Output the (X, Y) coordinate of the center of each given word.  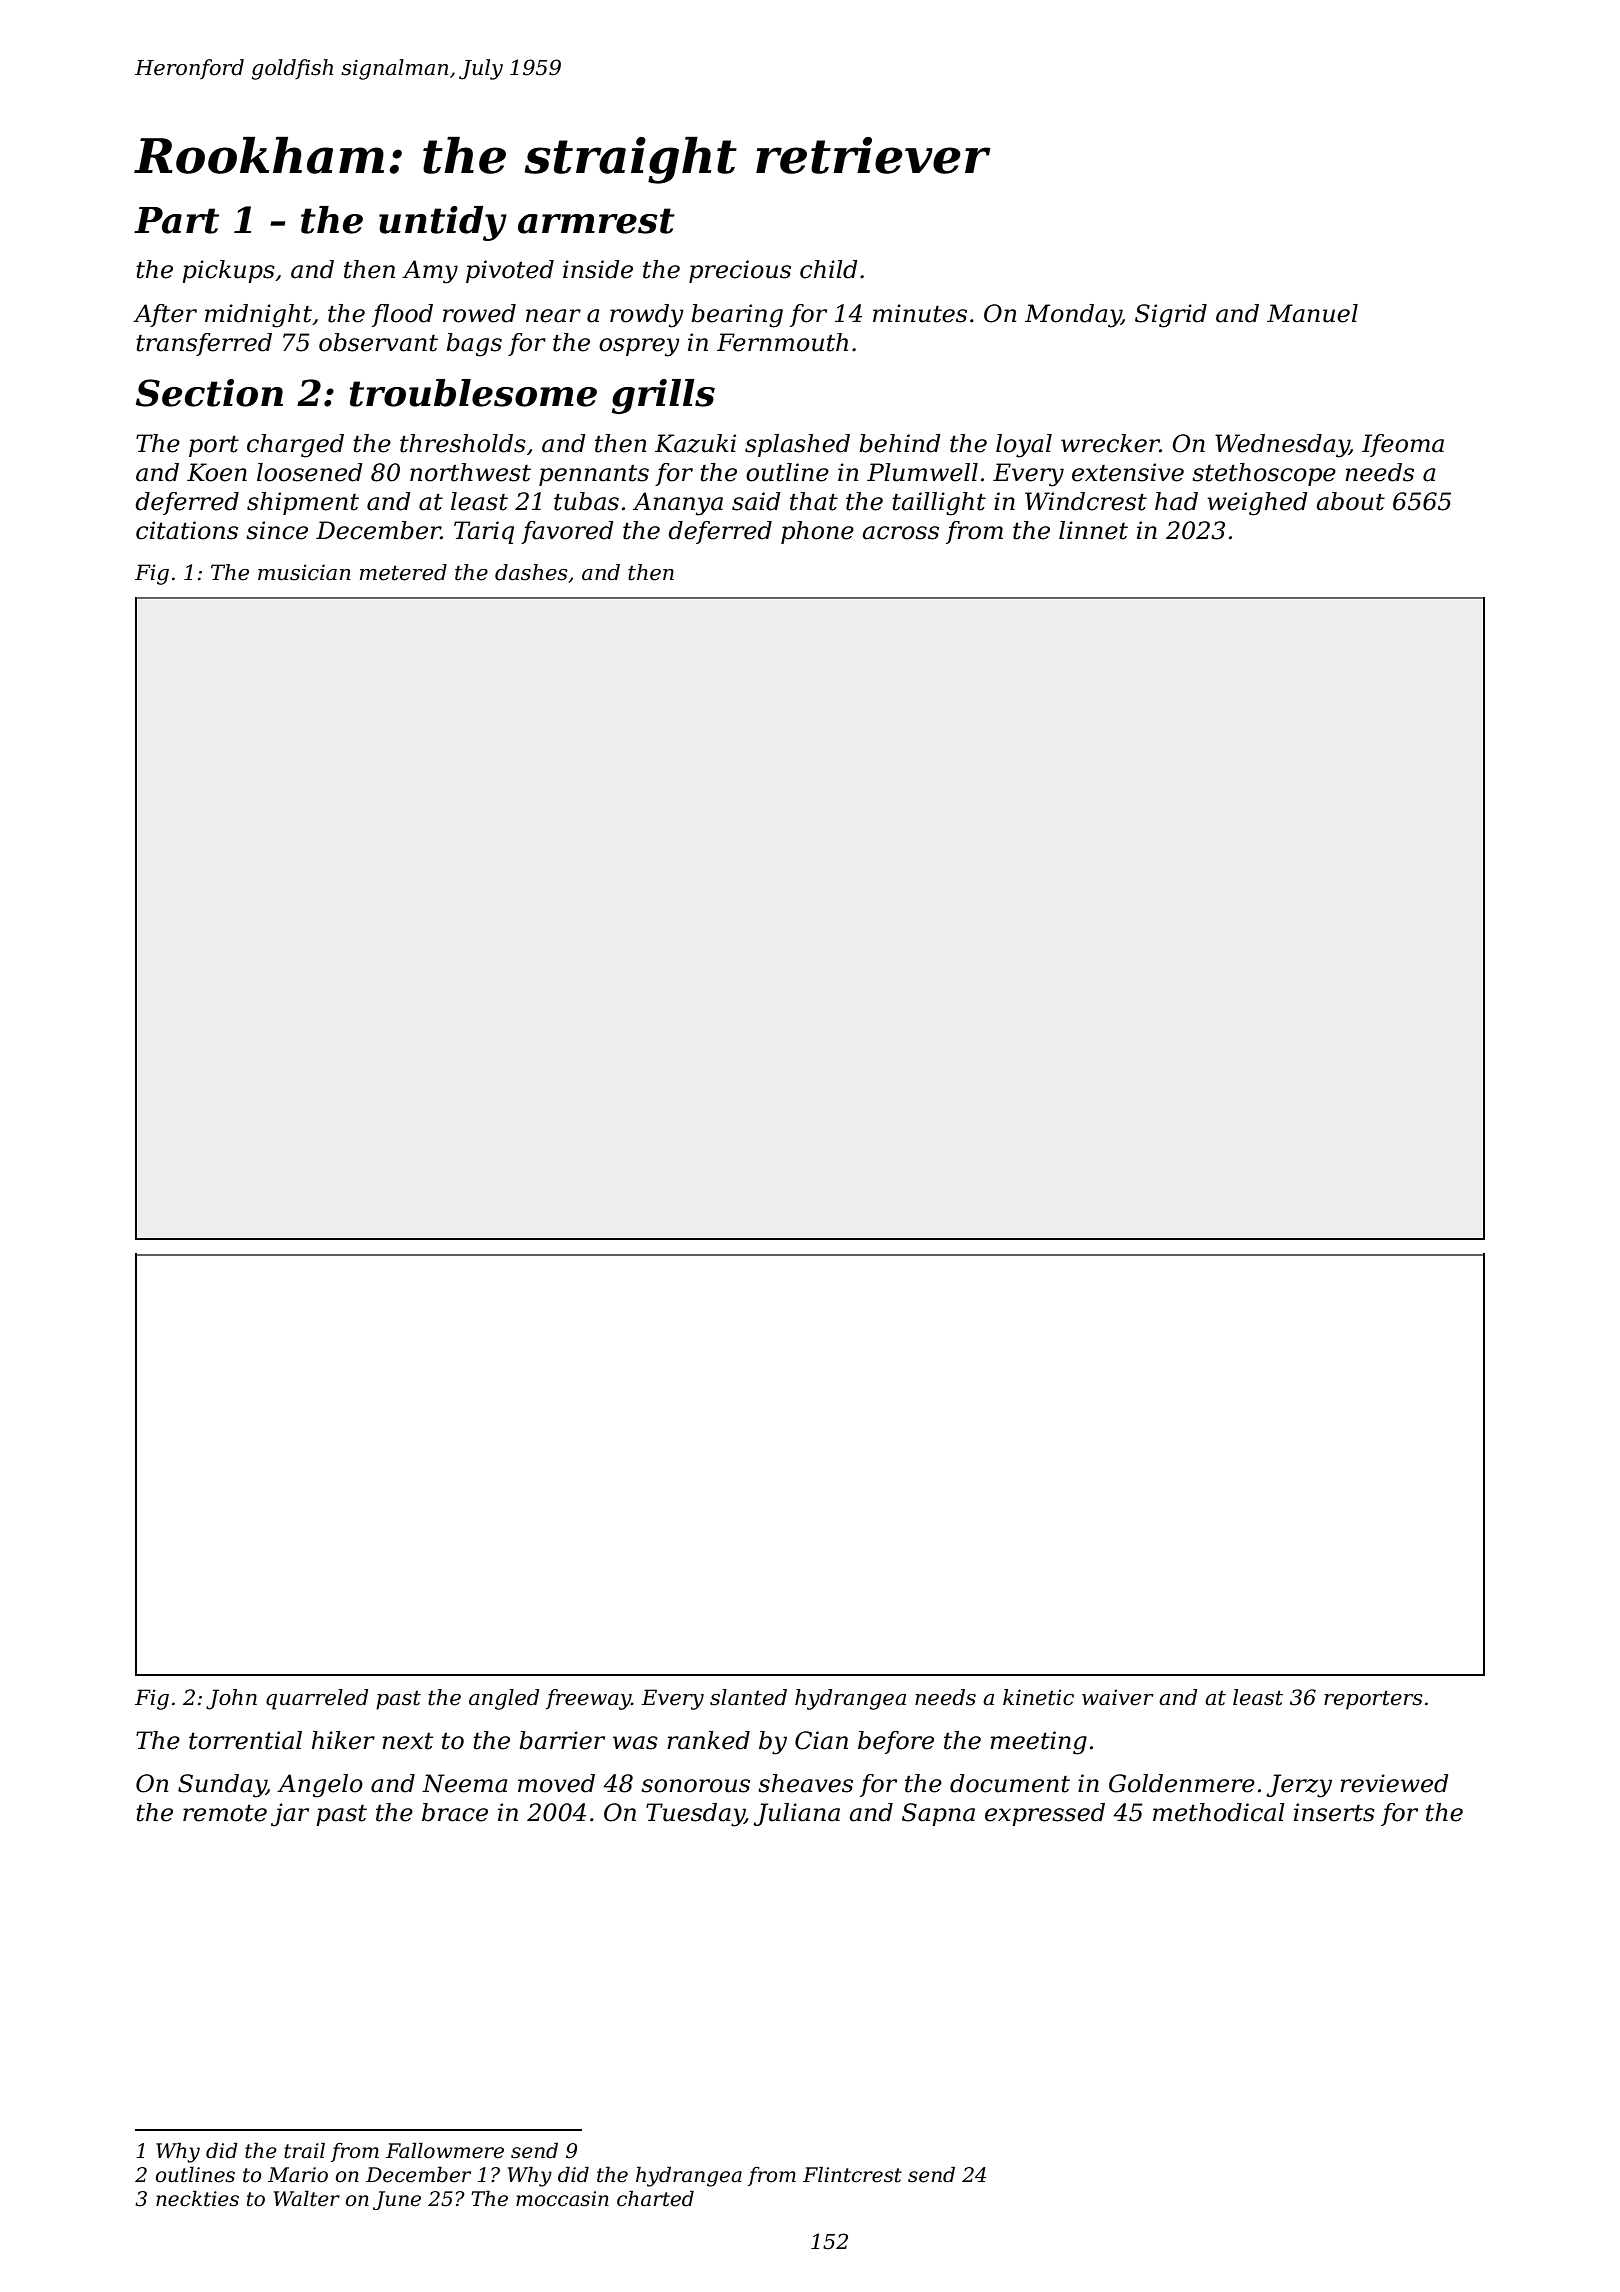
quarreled (317, 1699)
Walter (307, 2199)
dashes (531, 572)
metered (403, 572)
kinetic (1038, 1697)
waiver (1118, 1697)
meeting (1038, 1743)
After (165, 315)
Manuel (1312, 313)
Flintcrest (852, 2175)
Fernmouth (782, 342)
